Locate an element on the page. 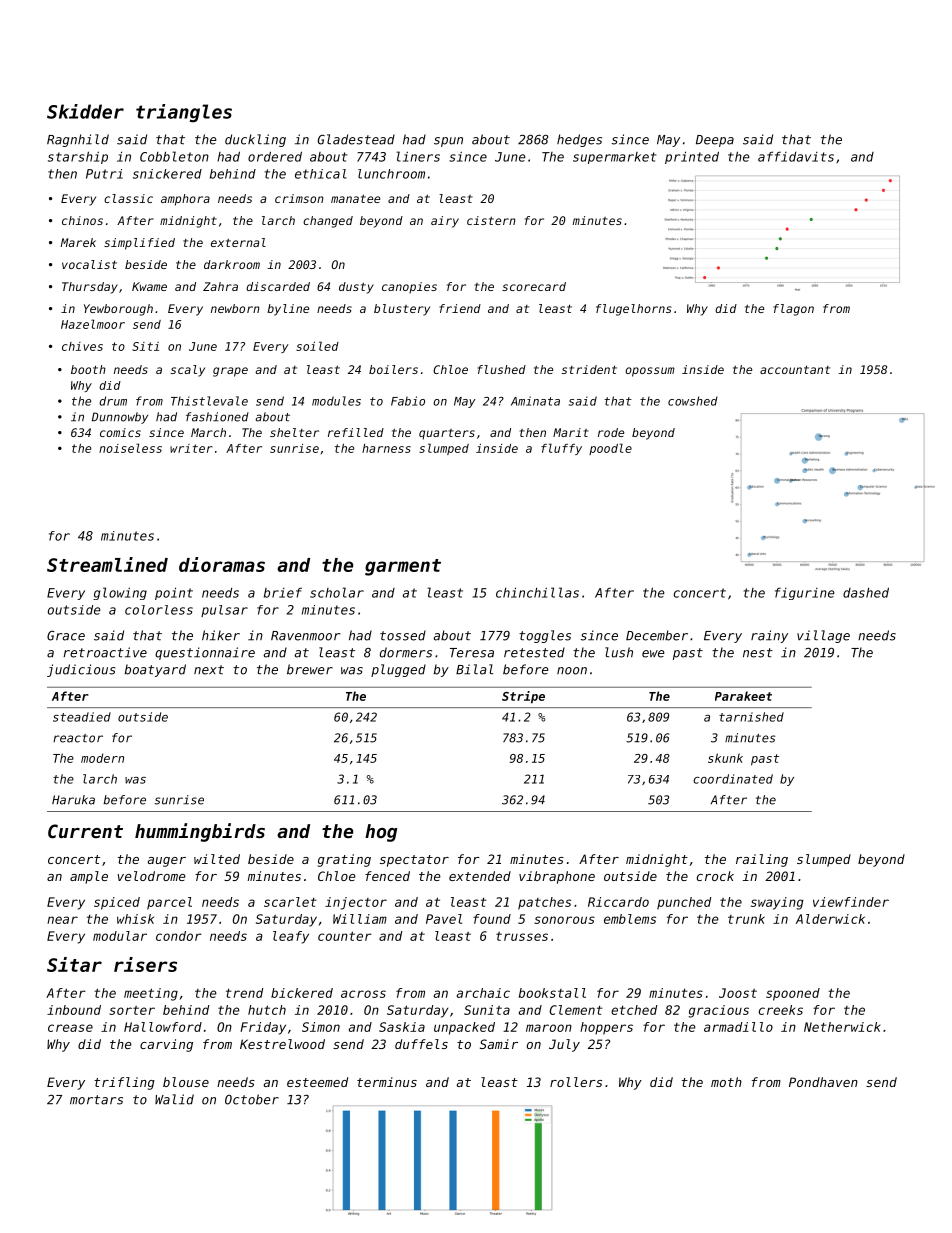  tarnished is located at coordinates (751, 717).
